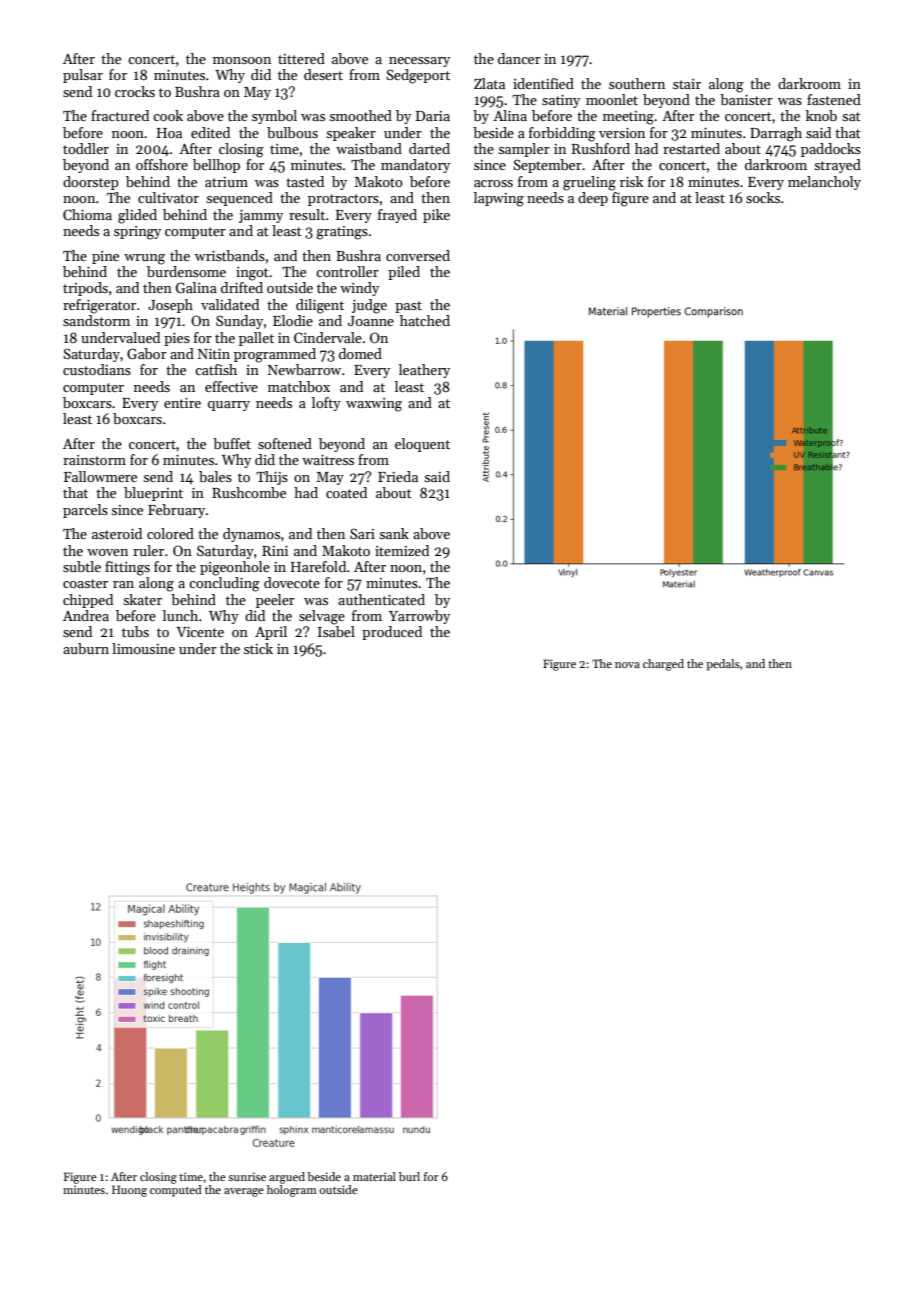  Describe the element at coordinates (687, 84) in the screenshot. I see `stair` at that location.
